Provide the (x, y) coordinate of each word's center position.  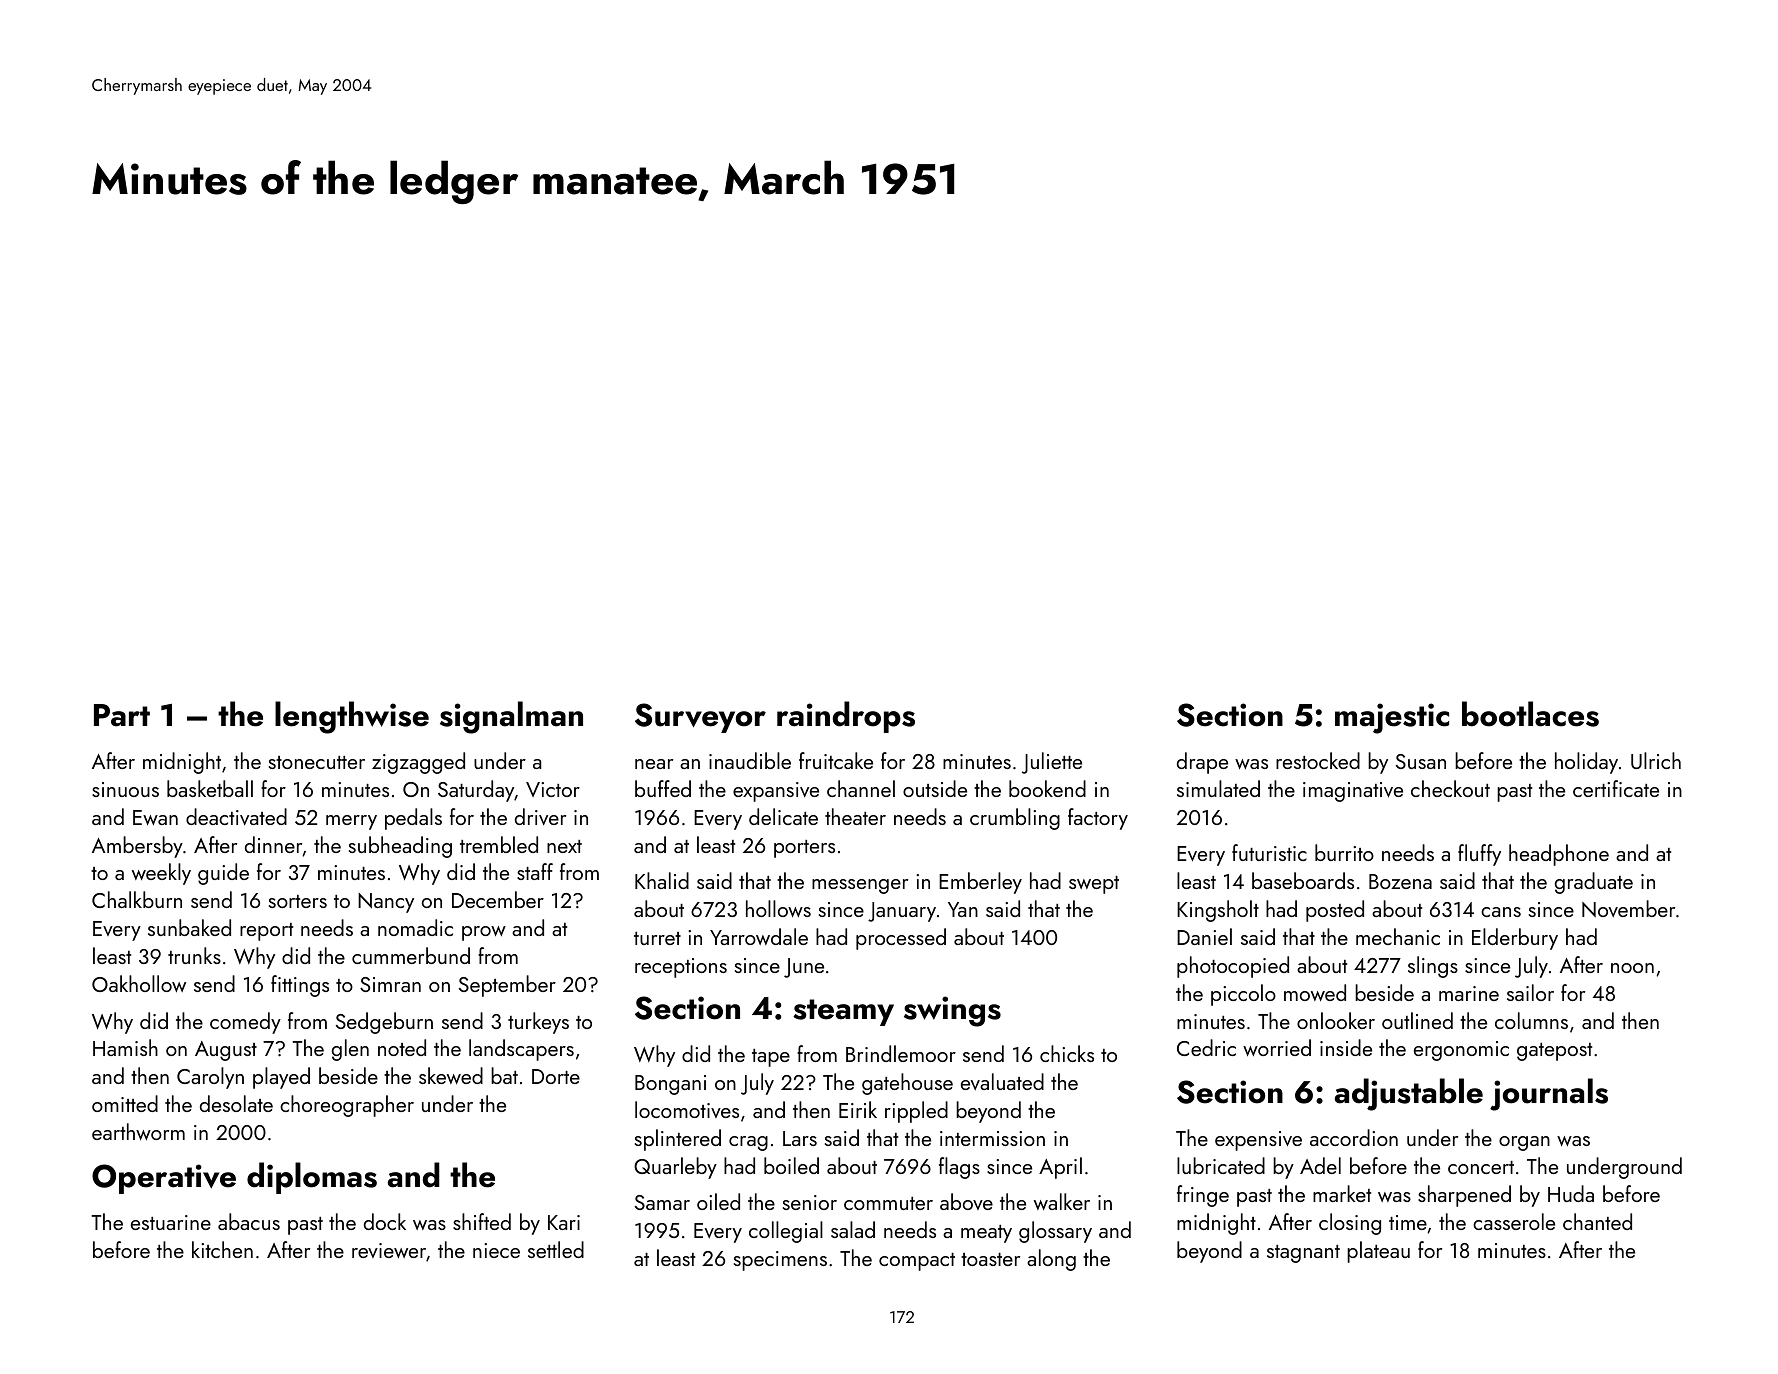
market (1342, 1193)
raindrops (846, 717)
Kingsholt (1218, 911)
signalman (511, 717)
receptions (681, 968)
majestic (1392, 718)
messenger (860, 886)
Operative (164, 1179)
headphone (1559, 855)
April (1060, 1168)
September (507, 986)
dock (385, 1221)
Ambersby (137, 847)
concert (1481, 1167)
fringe (1203, 1196)
